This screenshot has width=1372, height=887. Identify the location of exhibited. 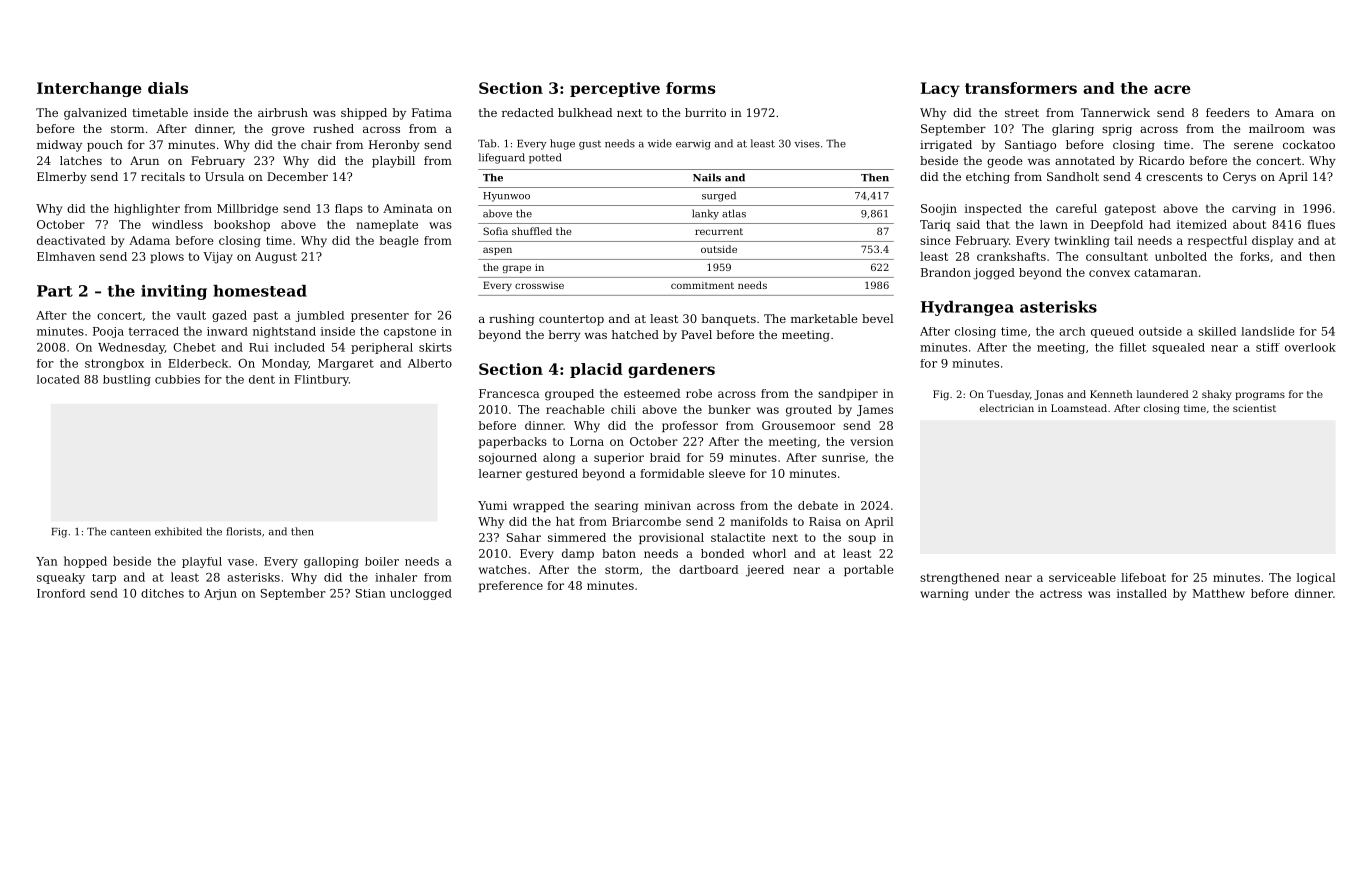
(178, 531).
